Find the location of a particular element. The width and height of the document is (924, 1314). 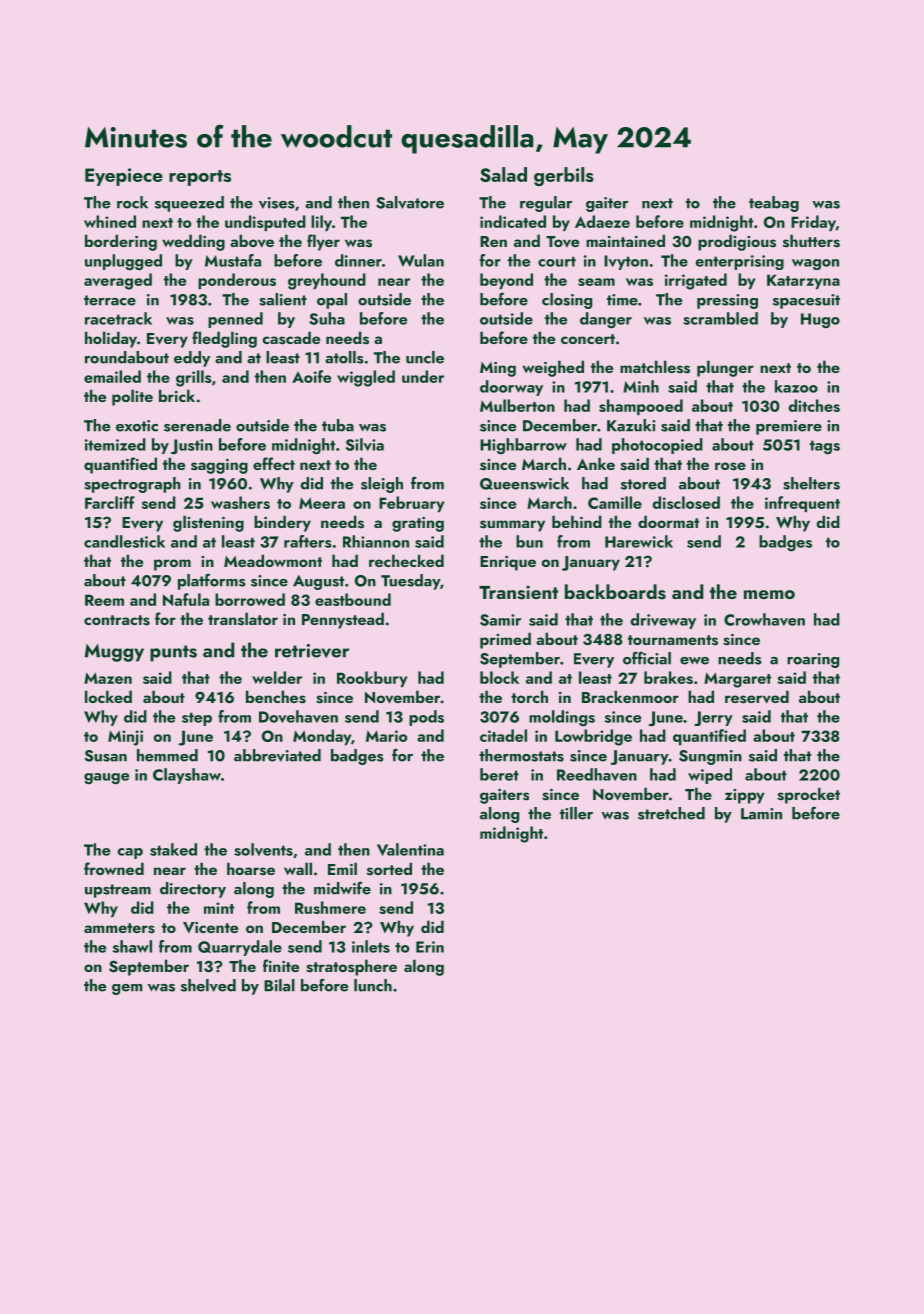

rose is located at coordinates (730, 466).
